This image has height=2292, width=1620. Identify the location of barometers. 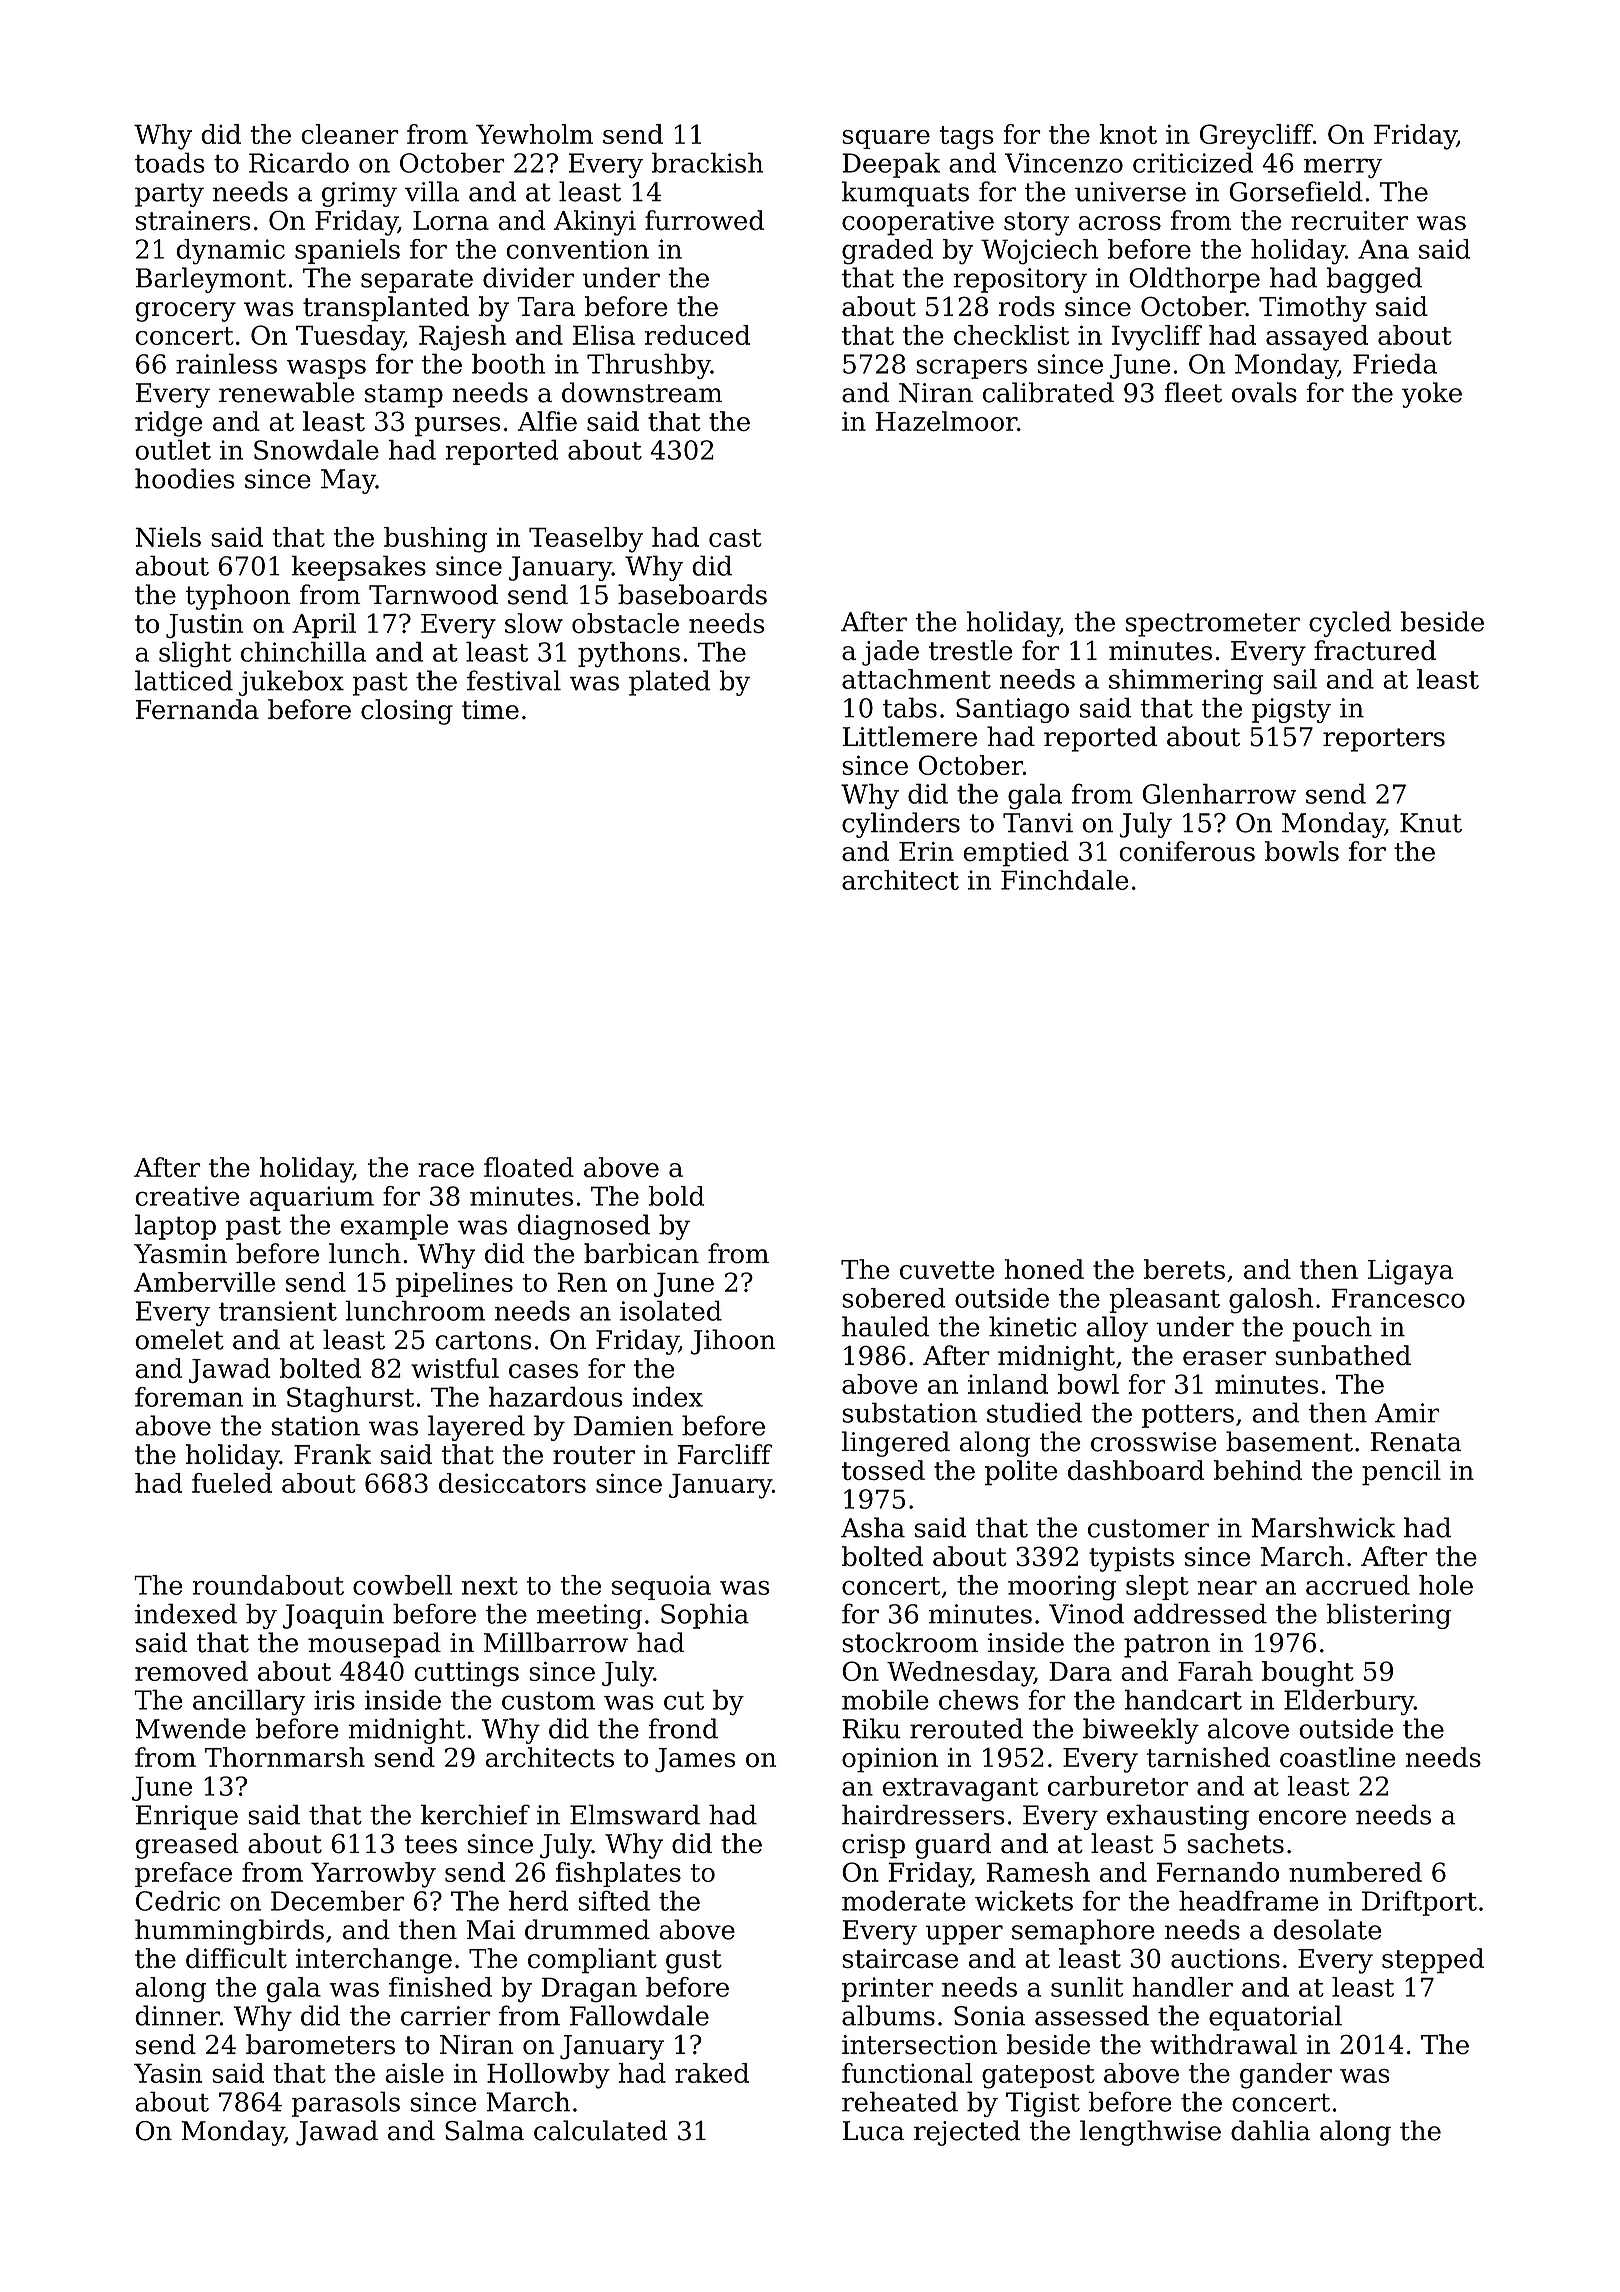
(320, 2044).
